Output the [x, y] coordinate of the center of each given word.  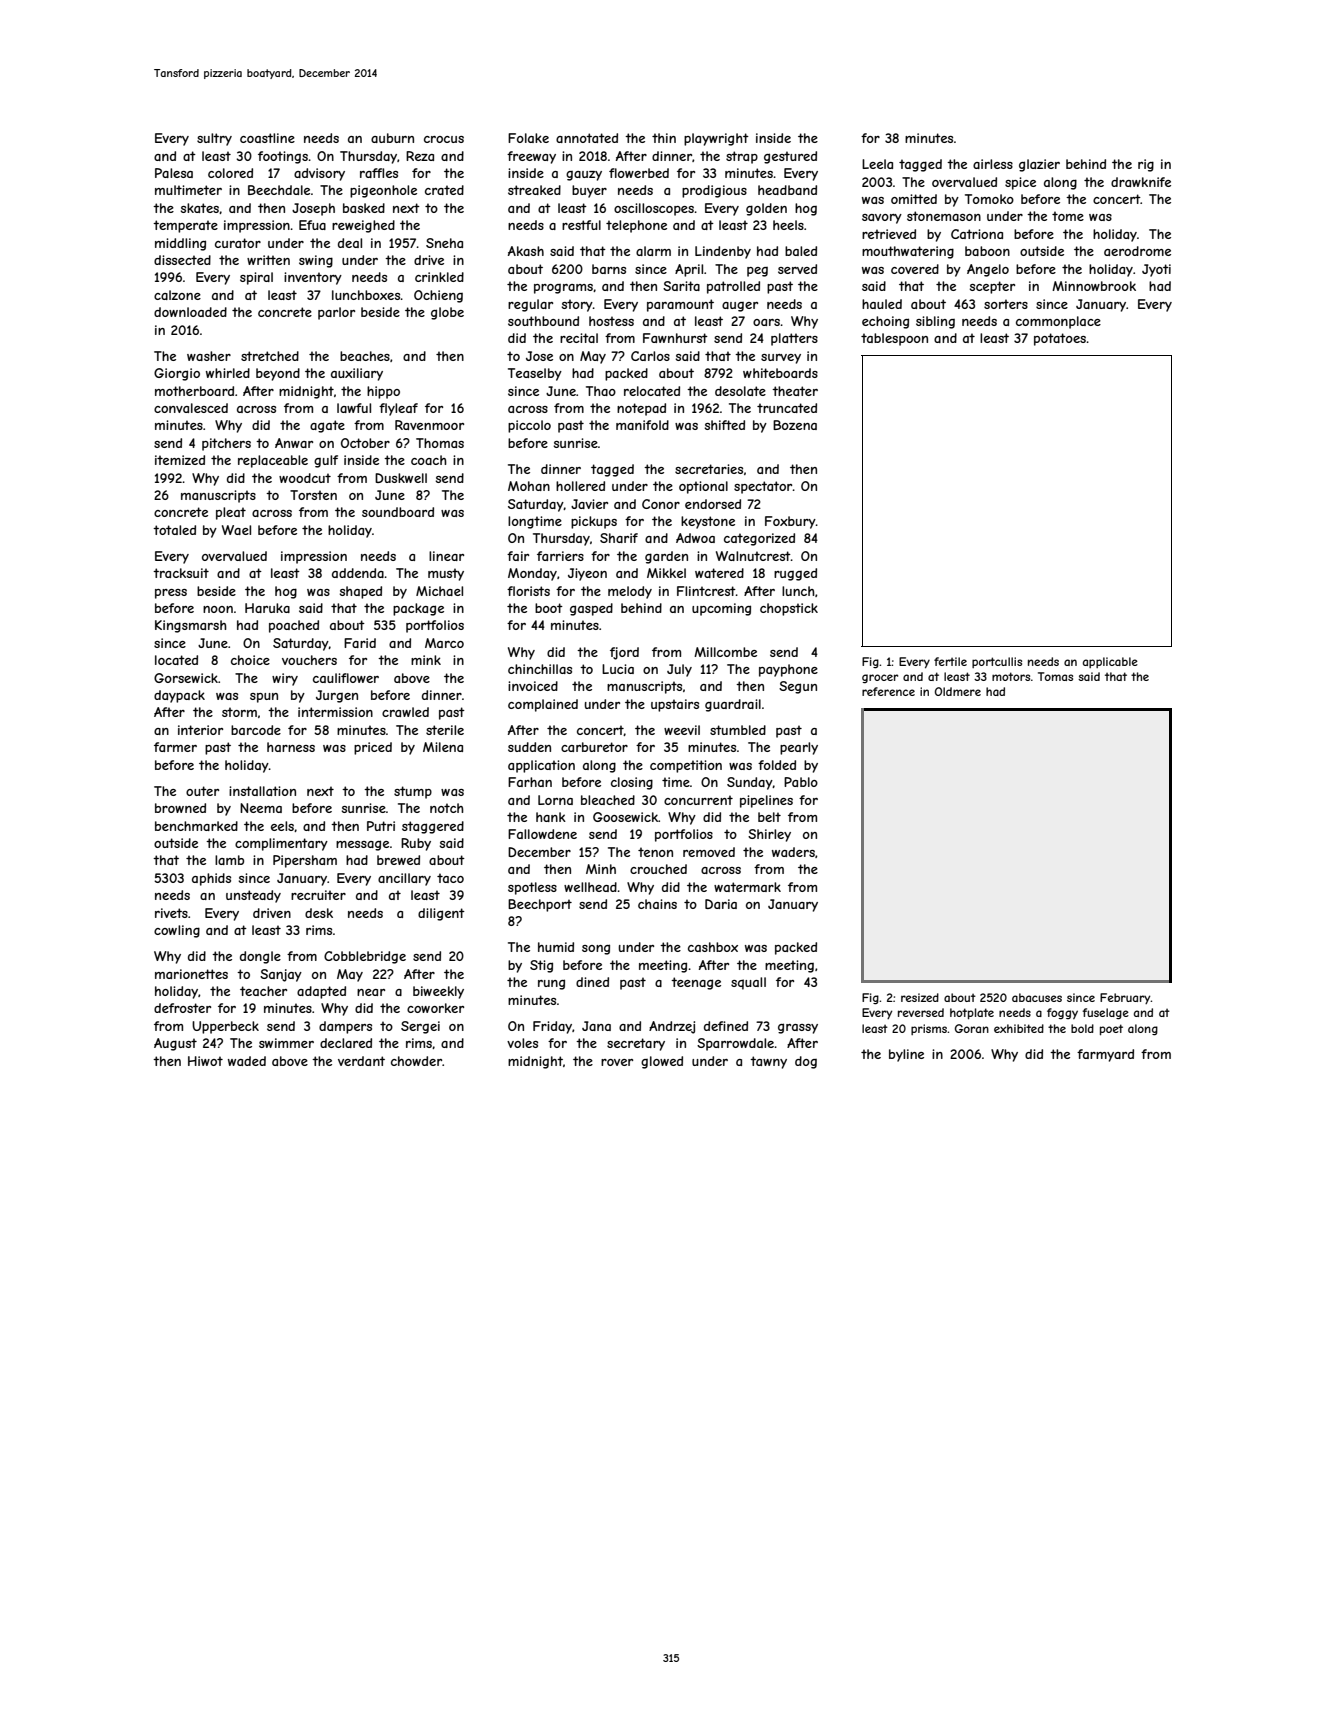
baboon [987, 251]
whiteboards [780, 373]
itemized [180, 460]
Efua [312, 225]
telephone [636, 226]
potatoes [1060, 339]
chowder [416, 1061]
